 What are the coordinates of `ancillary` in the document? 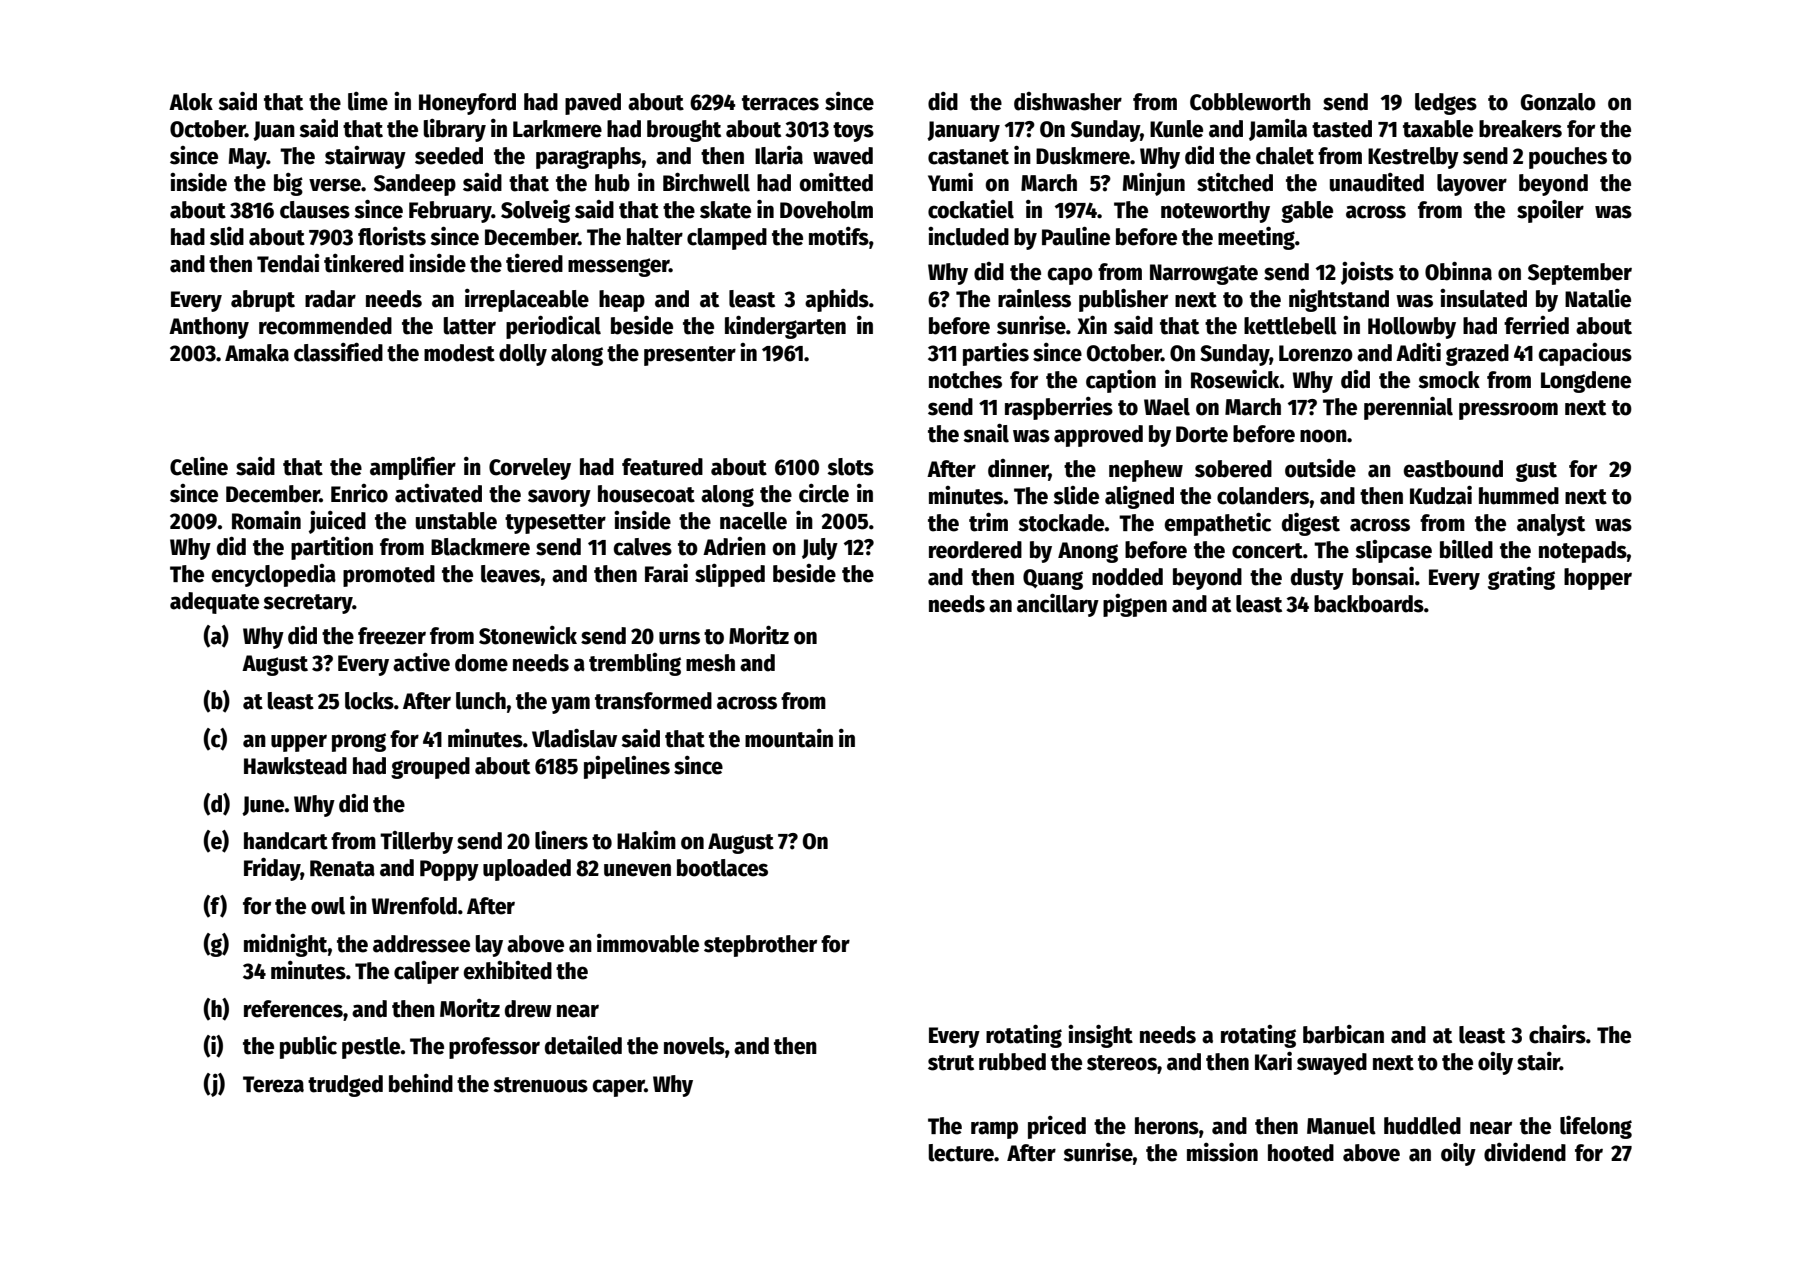 It's located at (1058, 605).
